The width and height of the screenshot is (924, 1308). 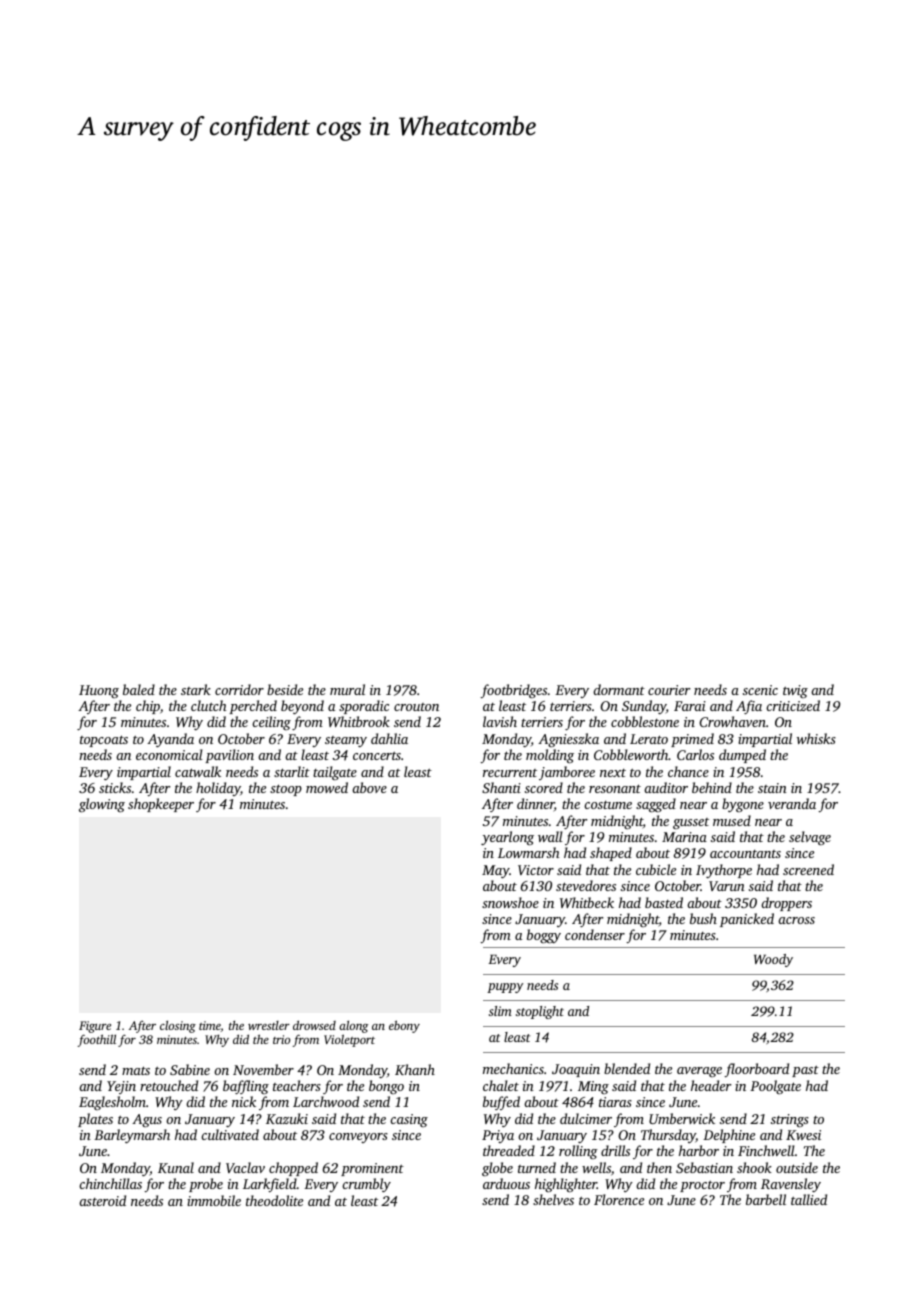 What do you see at coordinates (178, 1026) in the screenshot?
I see `closing` at bounding box center [178, 1026].
